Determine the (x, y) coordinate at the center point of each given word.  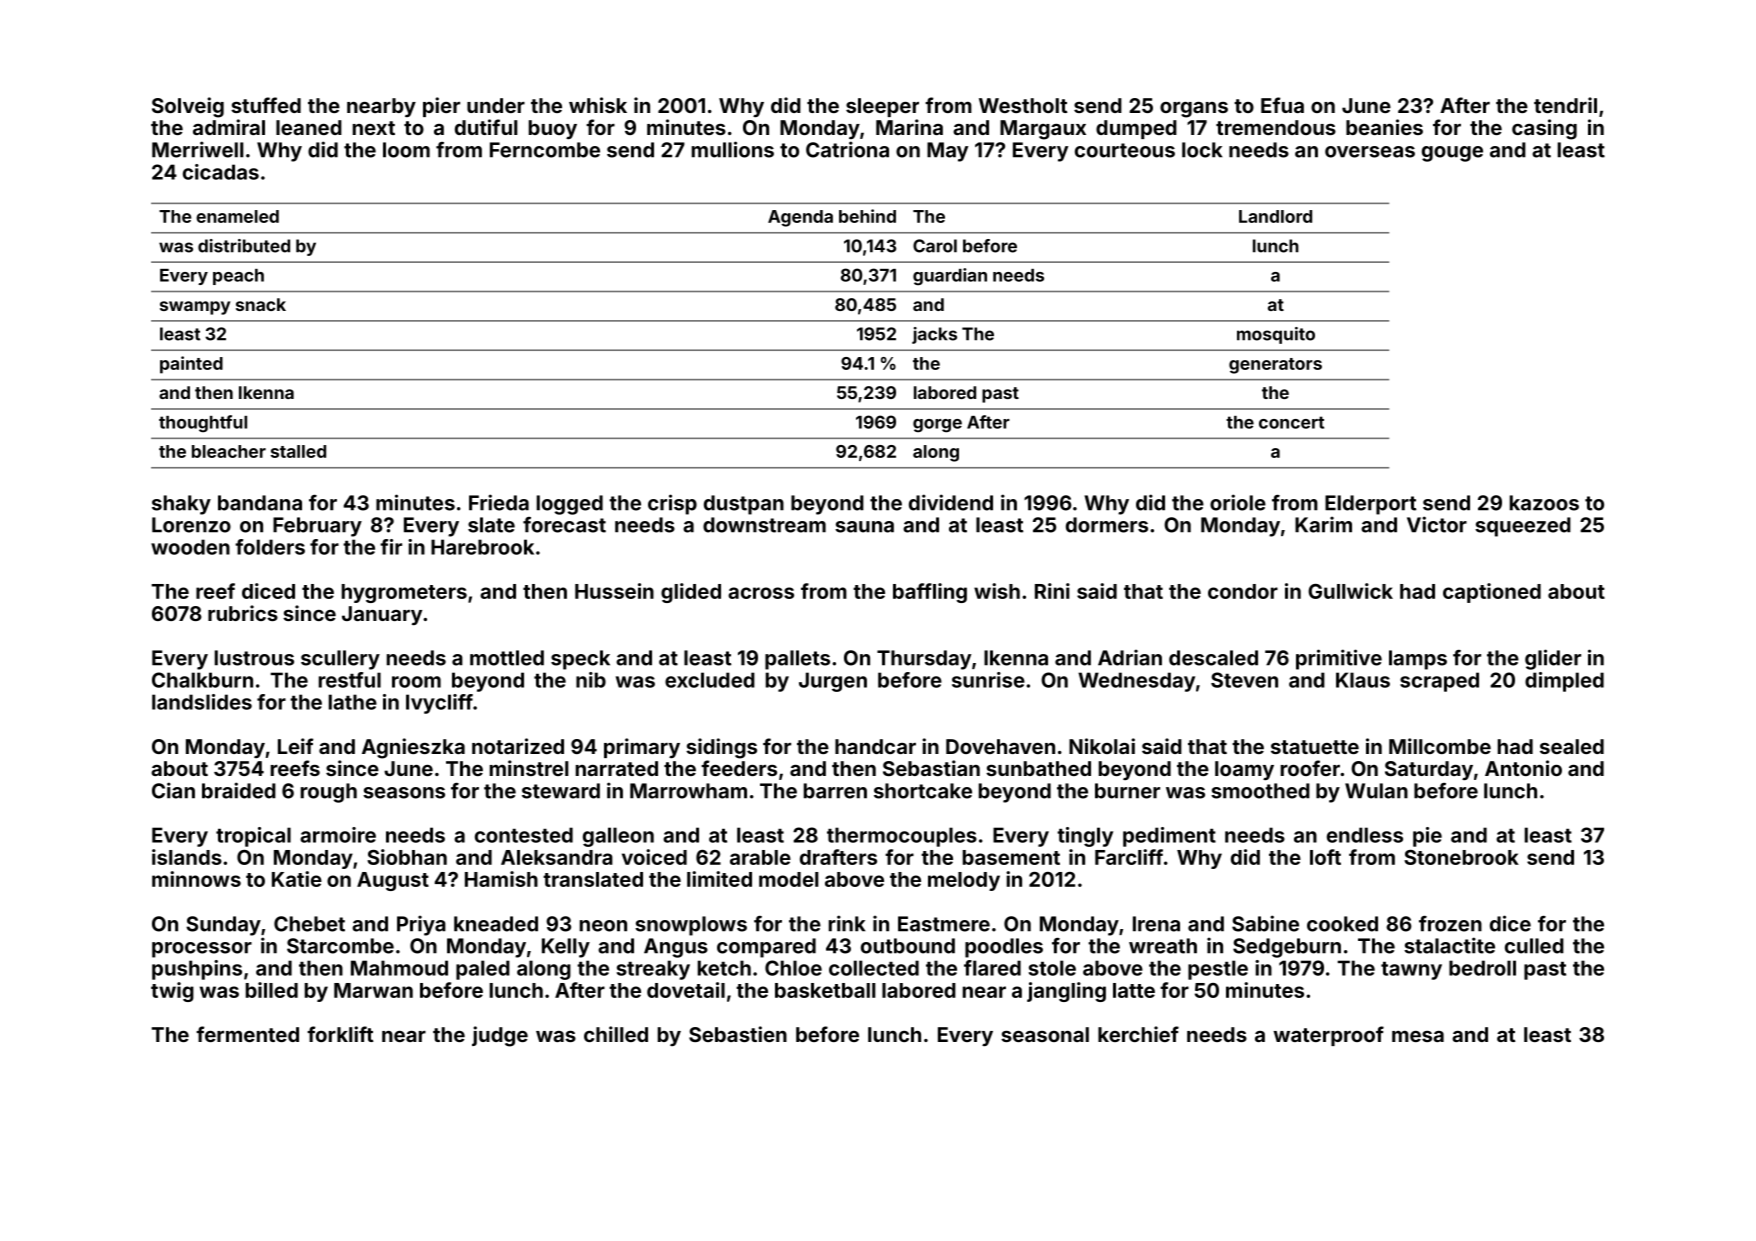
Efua (1282, 105)
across (761, 593)
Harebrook (482, 547)
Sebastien (738, 1034)
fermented (247, 1034)
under (496, 105)
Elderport (1370, 505)
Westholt (1023, 105)
